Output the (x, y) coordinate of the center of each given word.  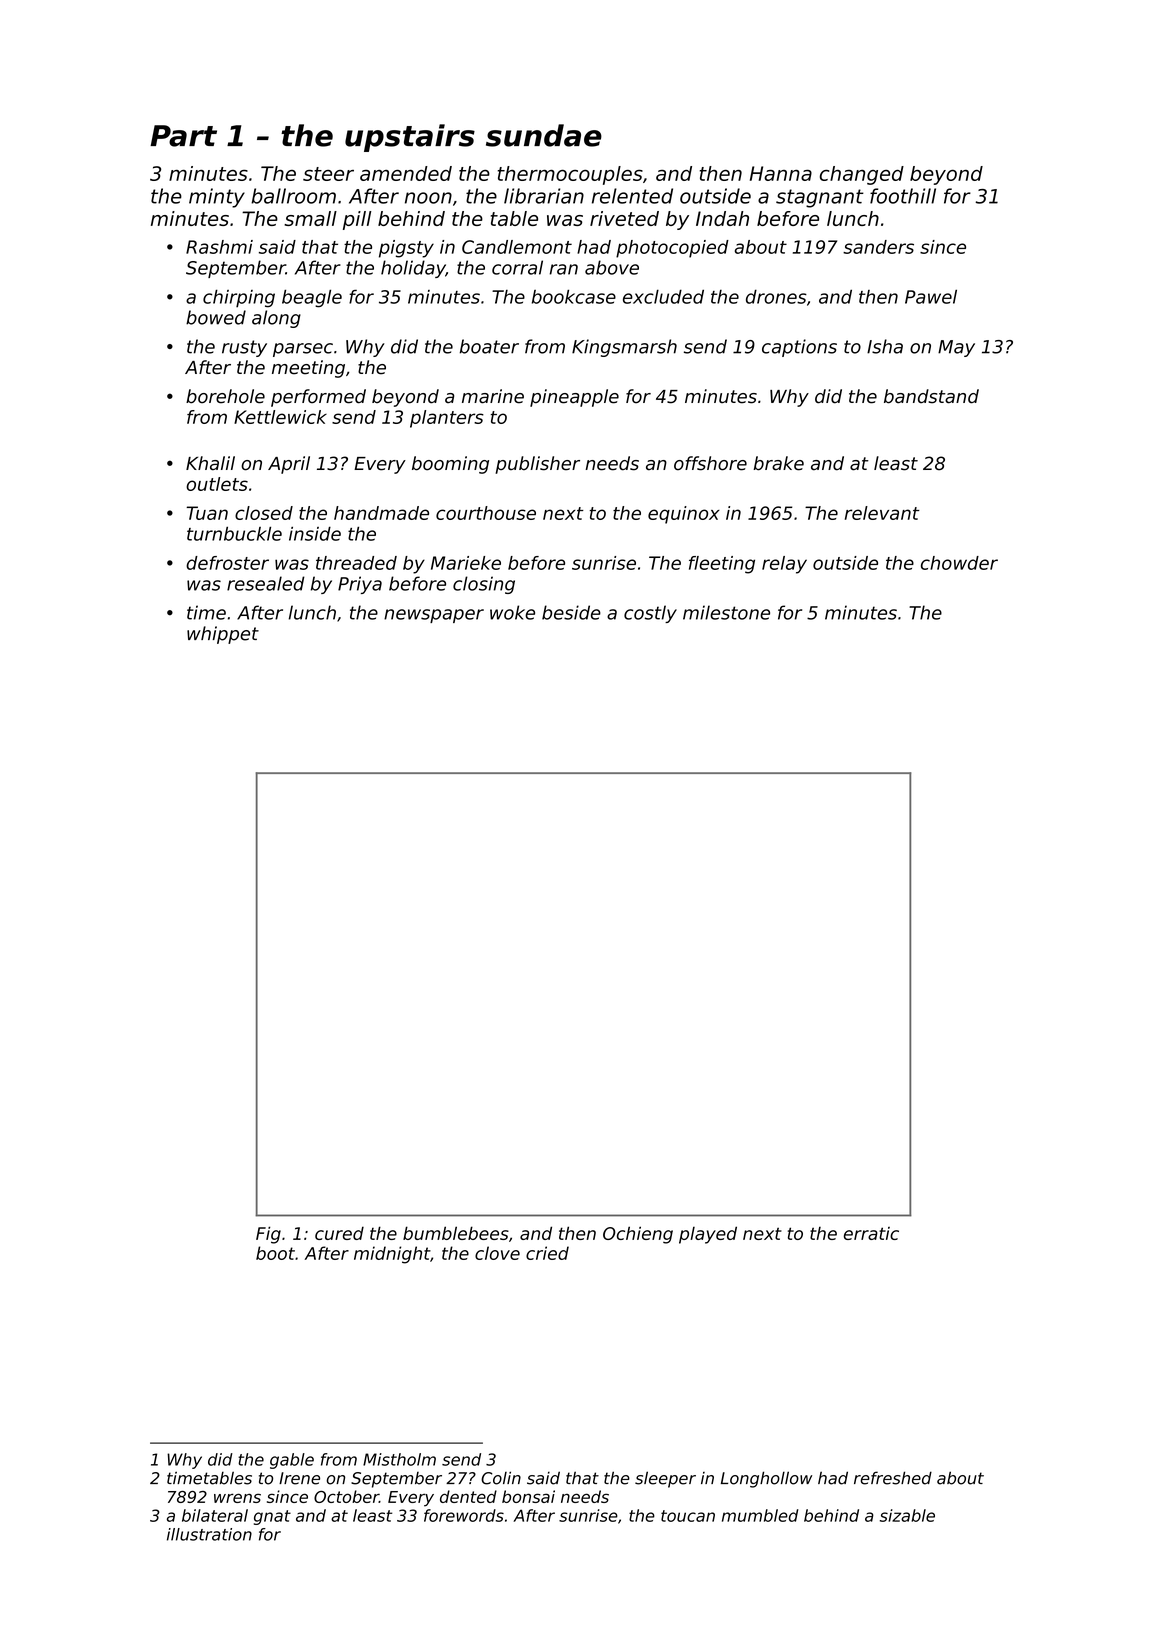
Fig (268, 1235)
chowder (959, 563)
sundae (544, 135)
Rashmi (219, 247)
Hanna (781, 173)
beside (571, 612)
